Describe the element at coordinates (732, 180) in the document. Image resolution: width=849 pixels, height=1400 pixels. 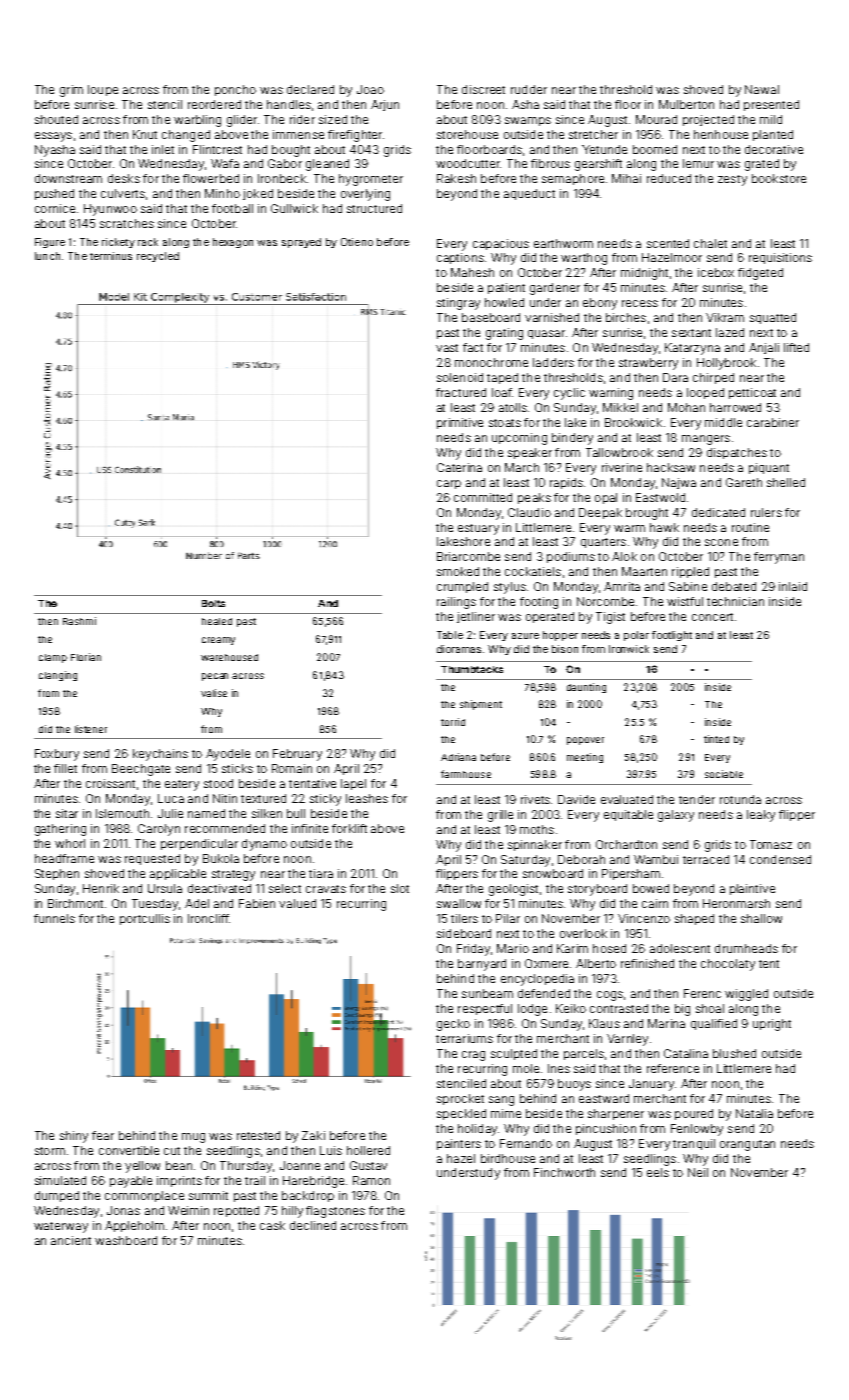
I see `zesty` at that location.
